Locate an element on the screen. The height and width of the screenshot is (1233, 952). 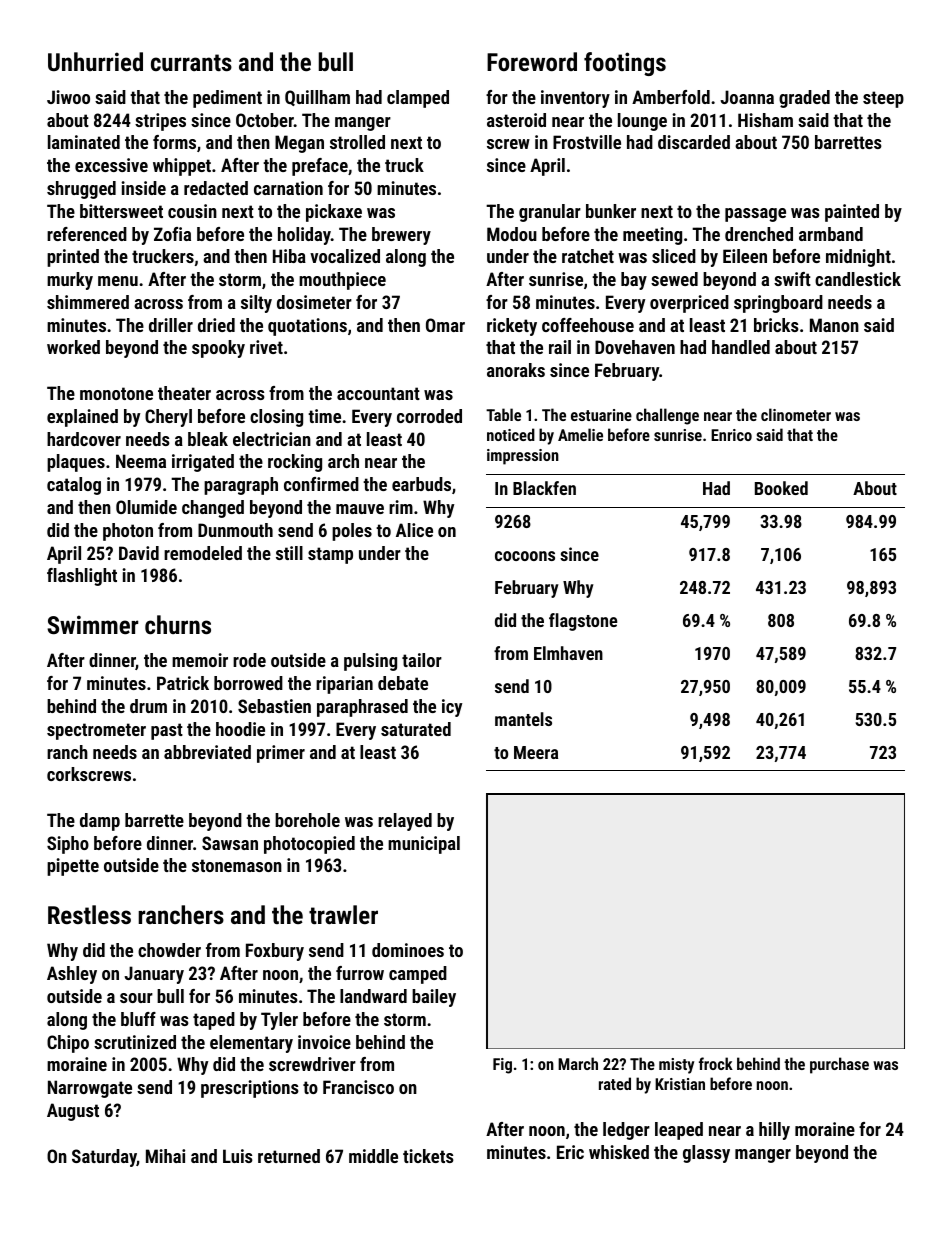
dried is located at coordinates (216, 325).
